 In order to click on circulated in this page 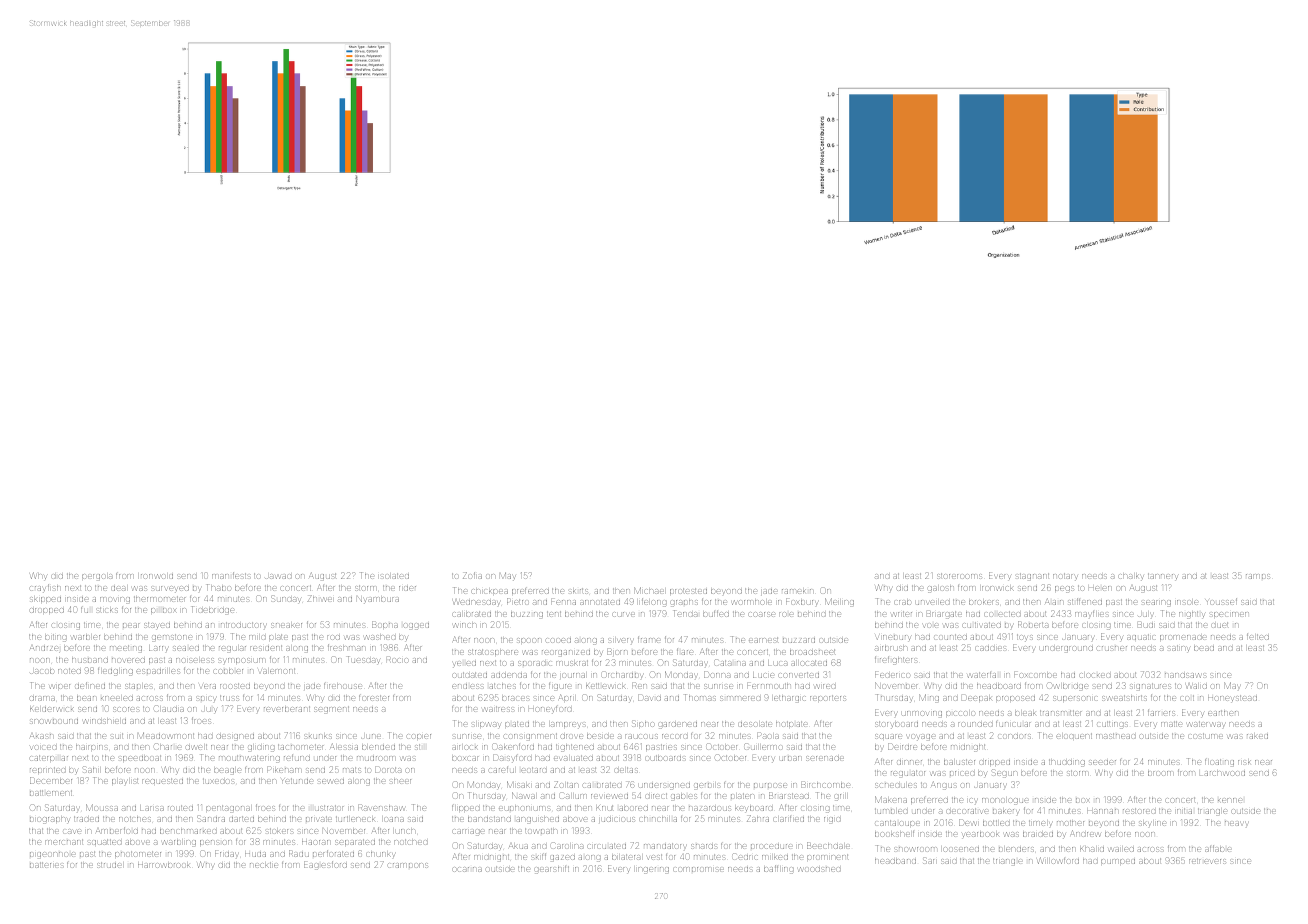, I will do `click(607, 846)`.
